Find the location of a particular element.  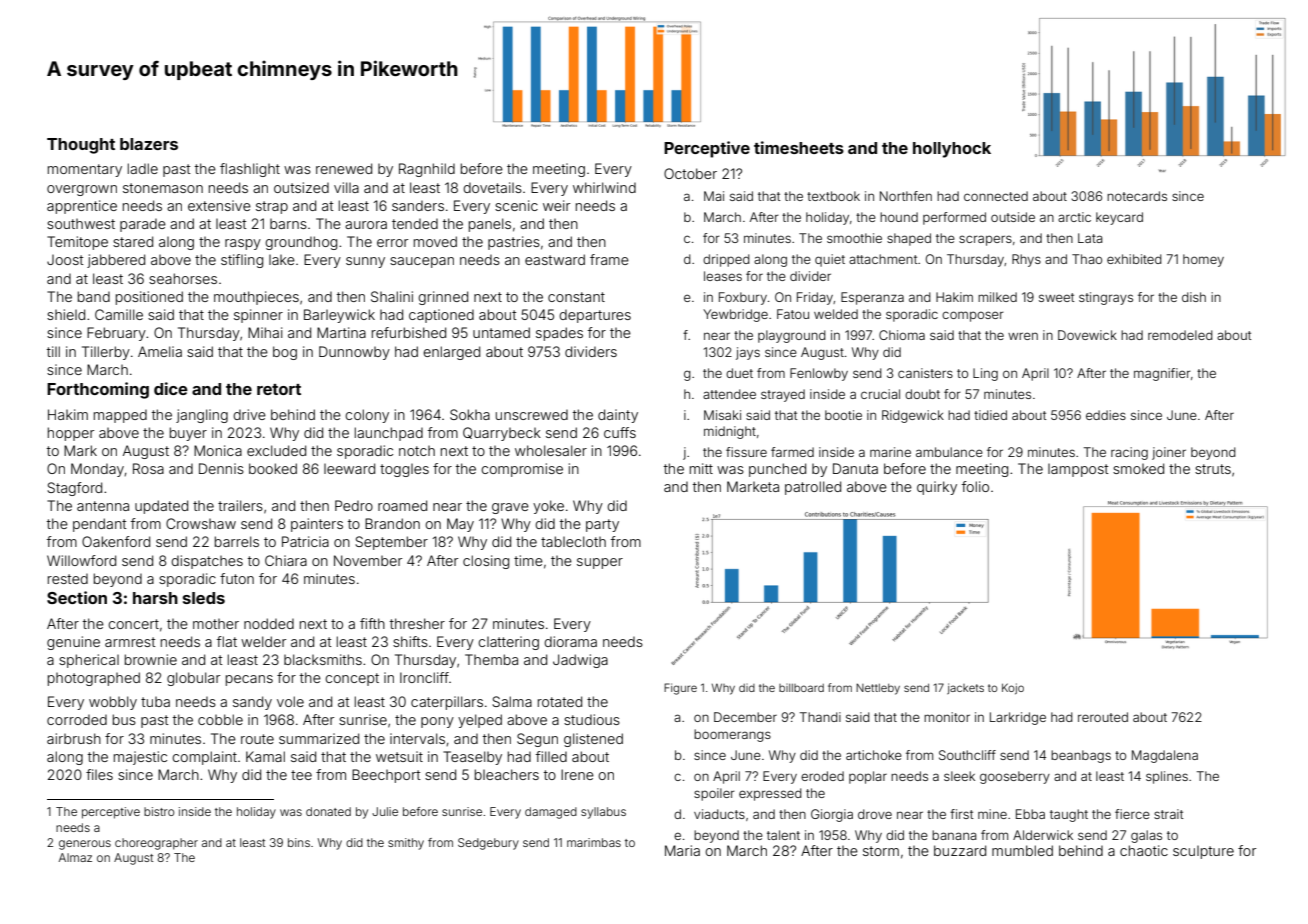

summarized is located at coordinates (319, 738).
